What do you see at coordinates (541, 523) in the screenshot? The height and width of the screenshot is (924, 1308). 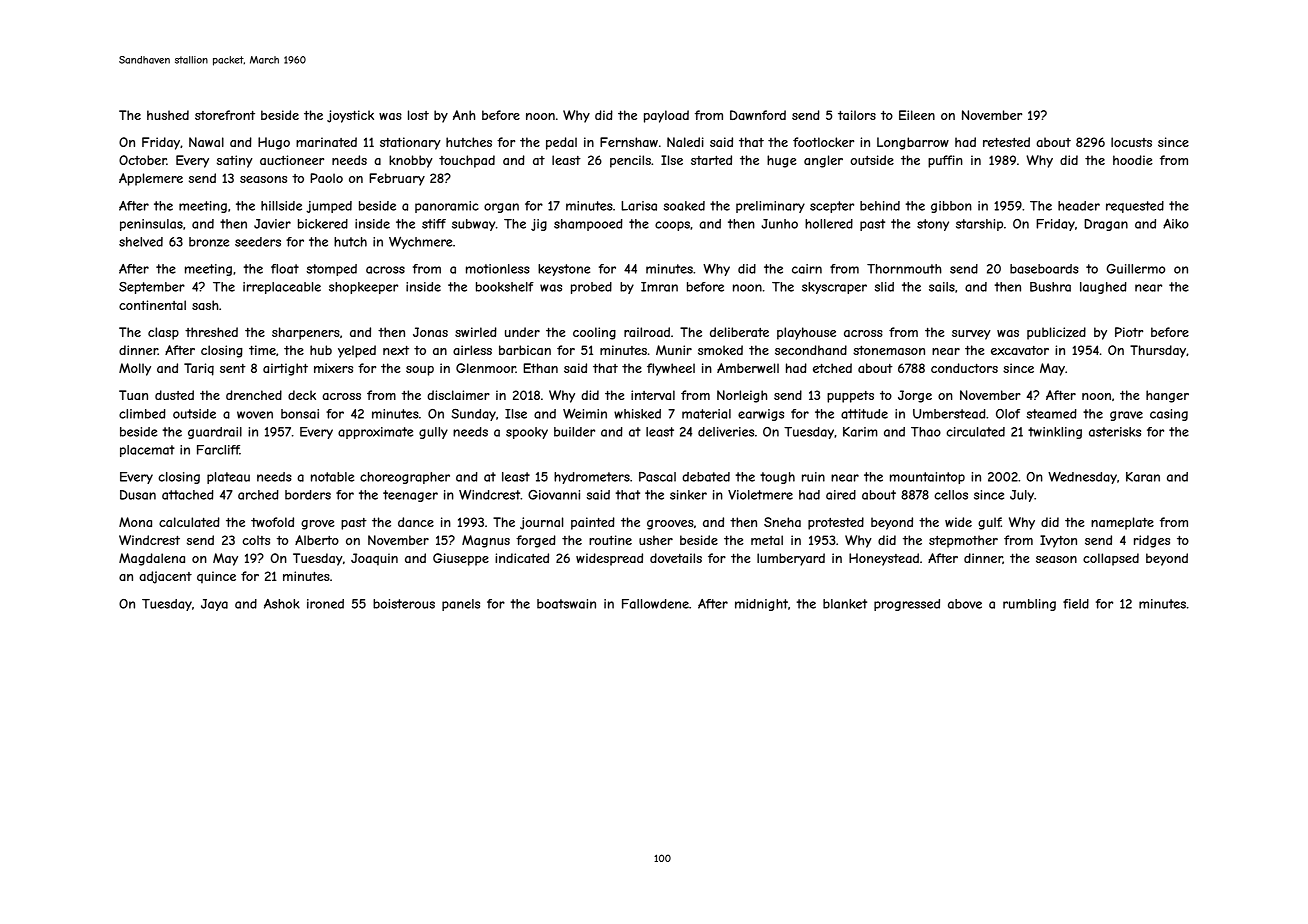 I see `journal` at bounding box center [541, 523].
